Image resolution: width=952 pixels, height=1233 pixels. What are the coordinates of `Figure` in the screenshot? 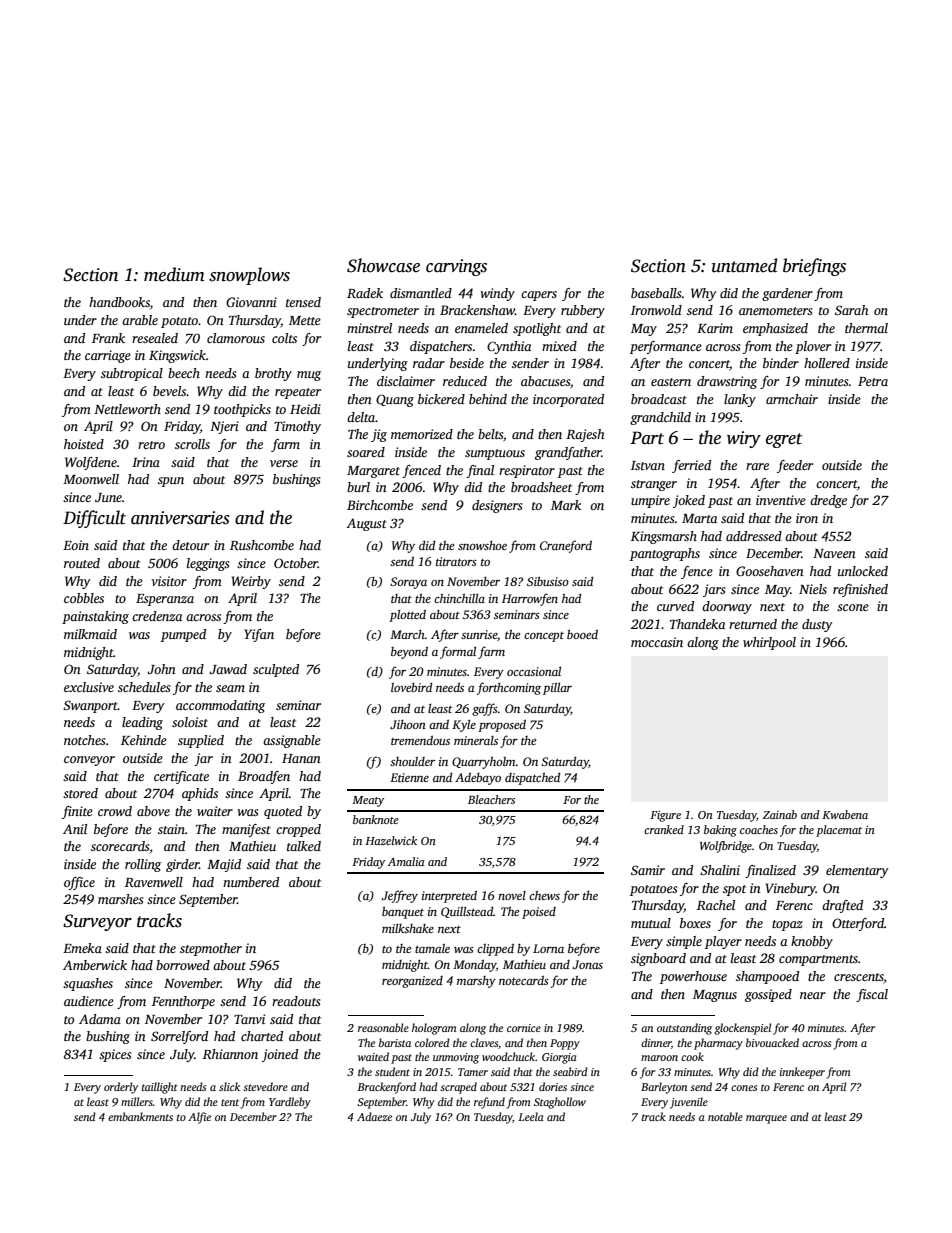 It's located at (665, 816).
